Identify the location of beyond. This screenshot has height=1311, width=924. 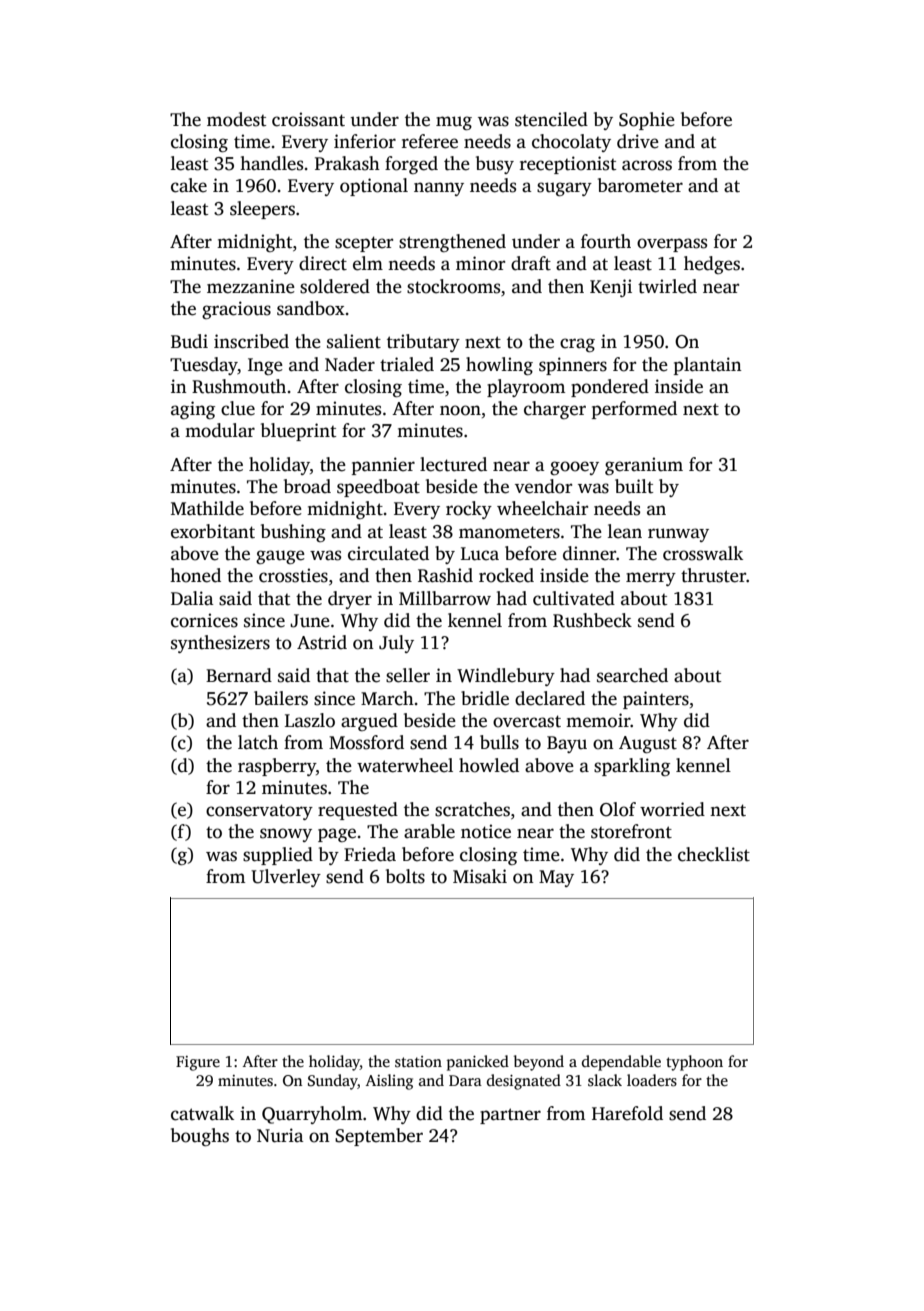
(539, 1063).
